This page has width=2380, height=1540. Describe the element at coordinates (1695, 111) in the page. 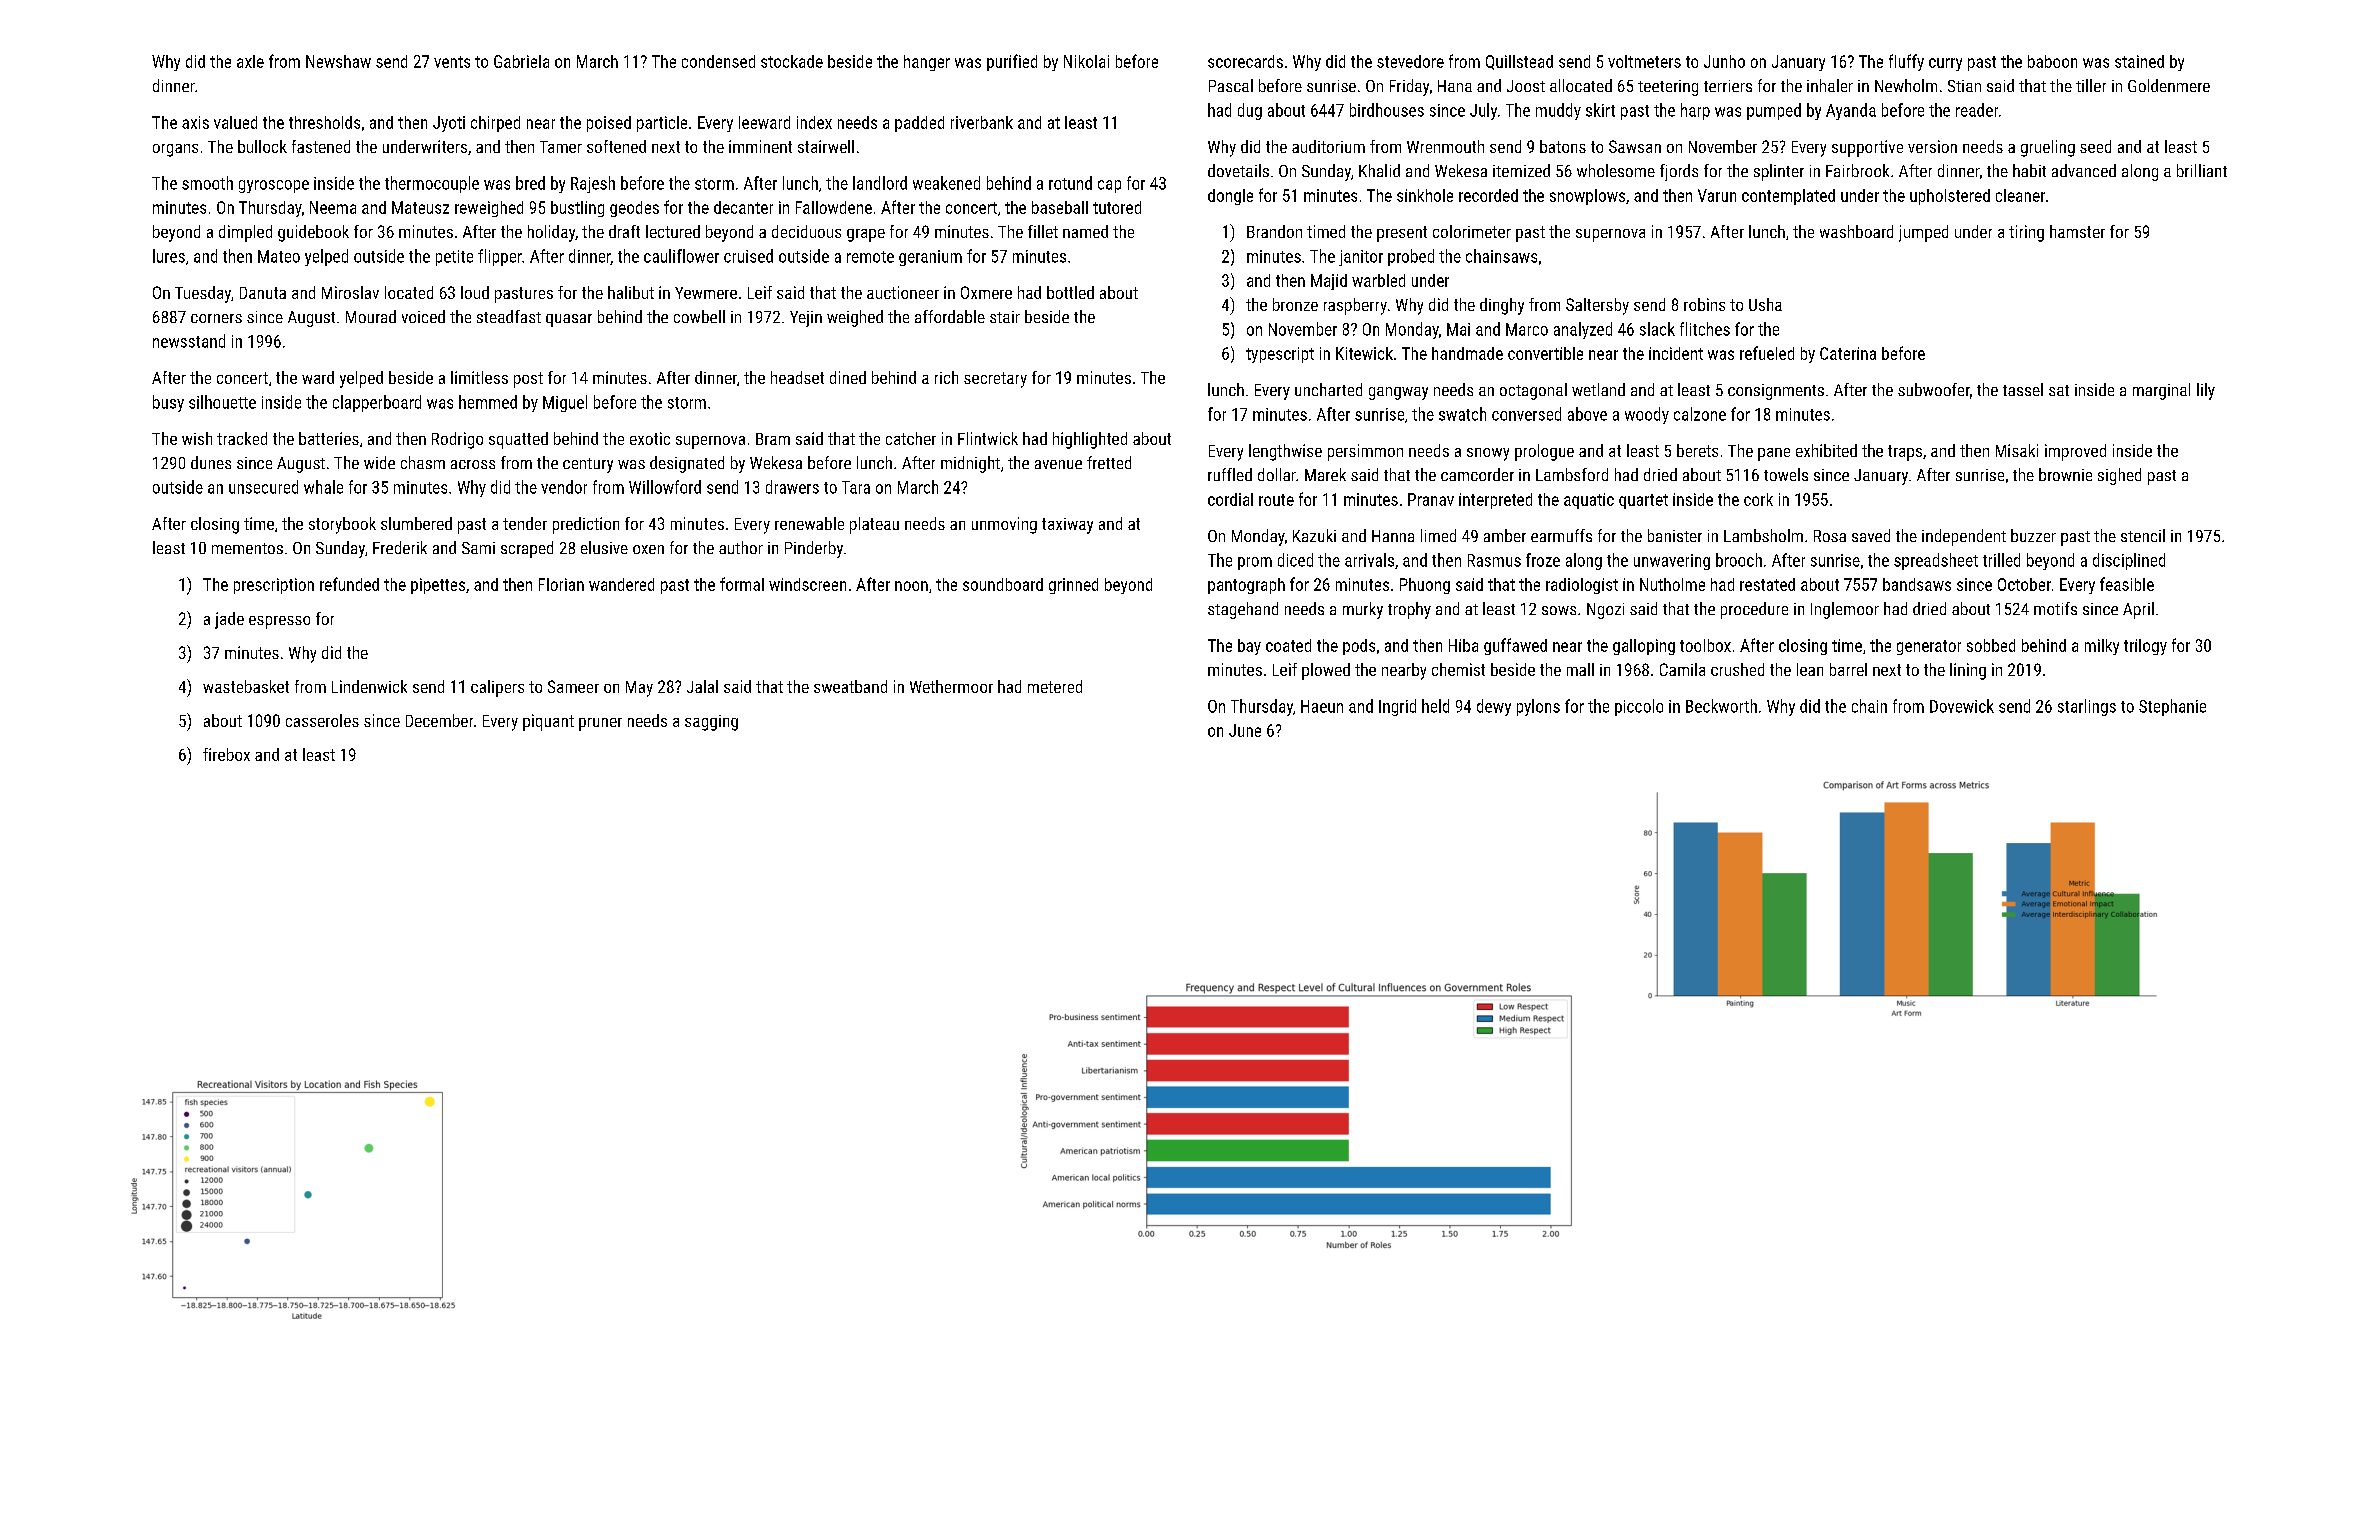

I see `harp` at that location.
